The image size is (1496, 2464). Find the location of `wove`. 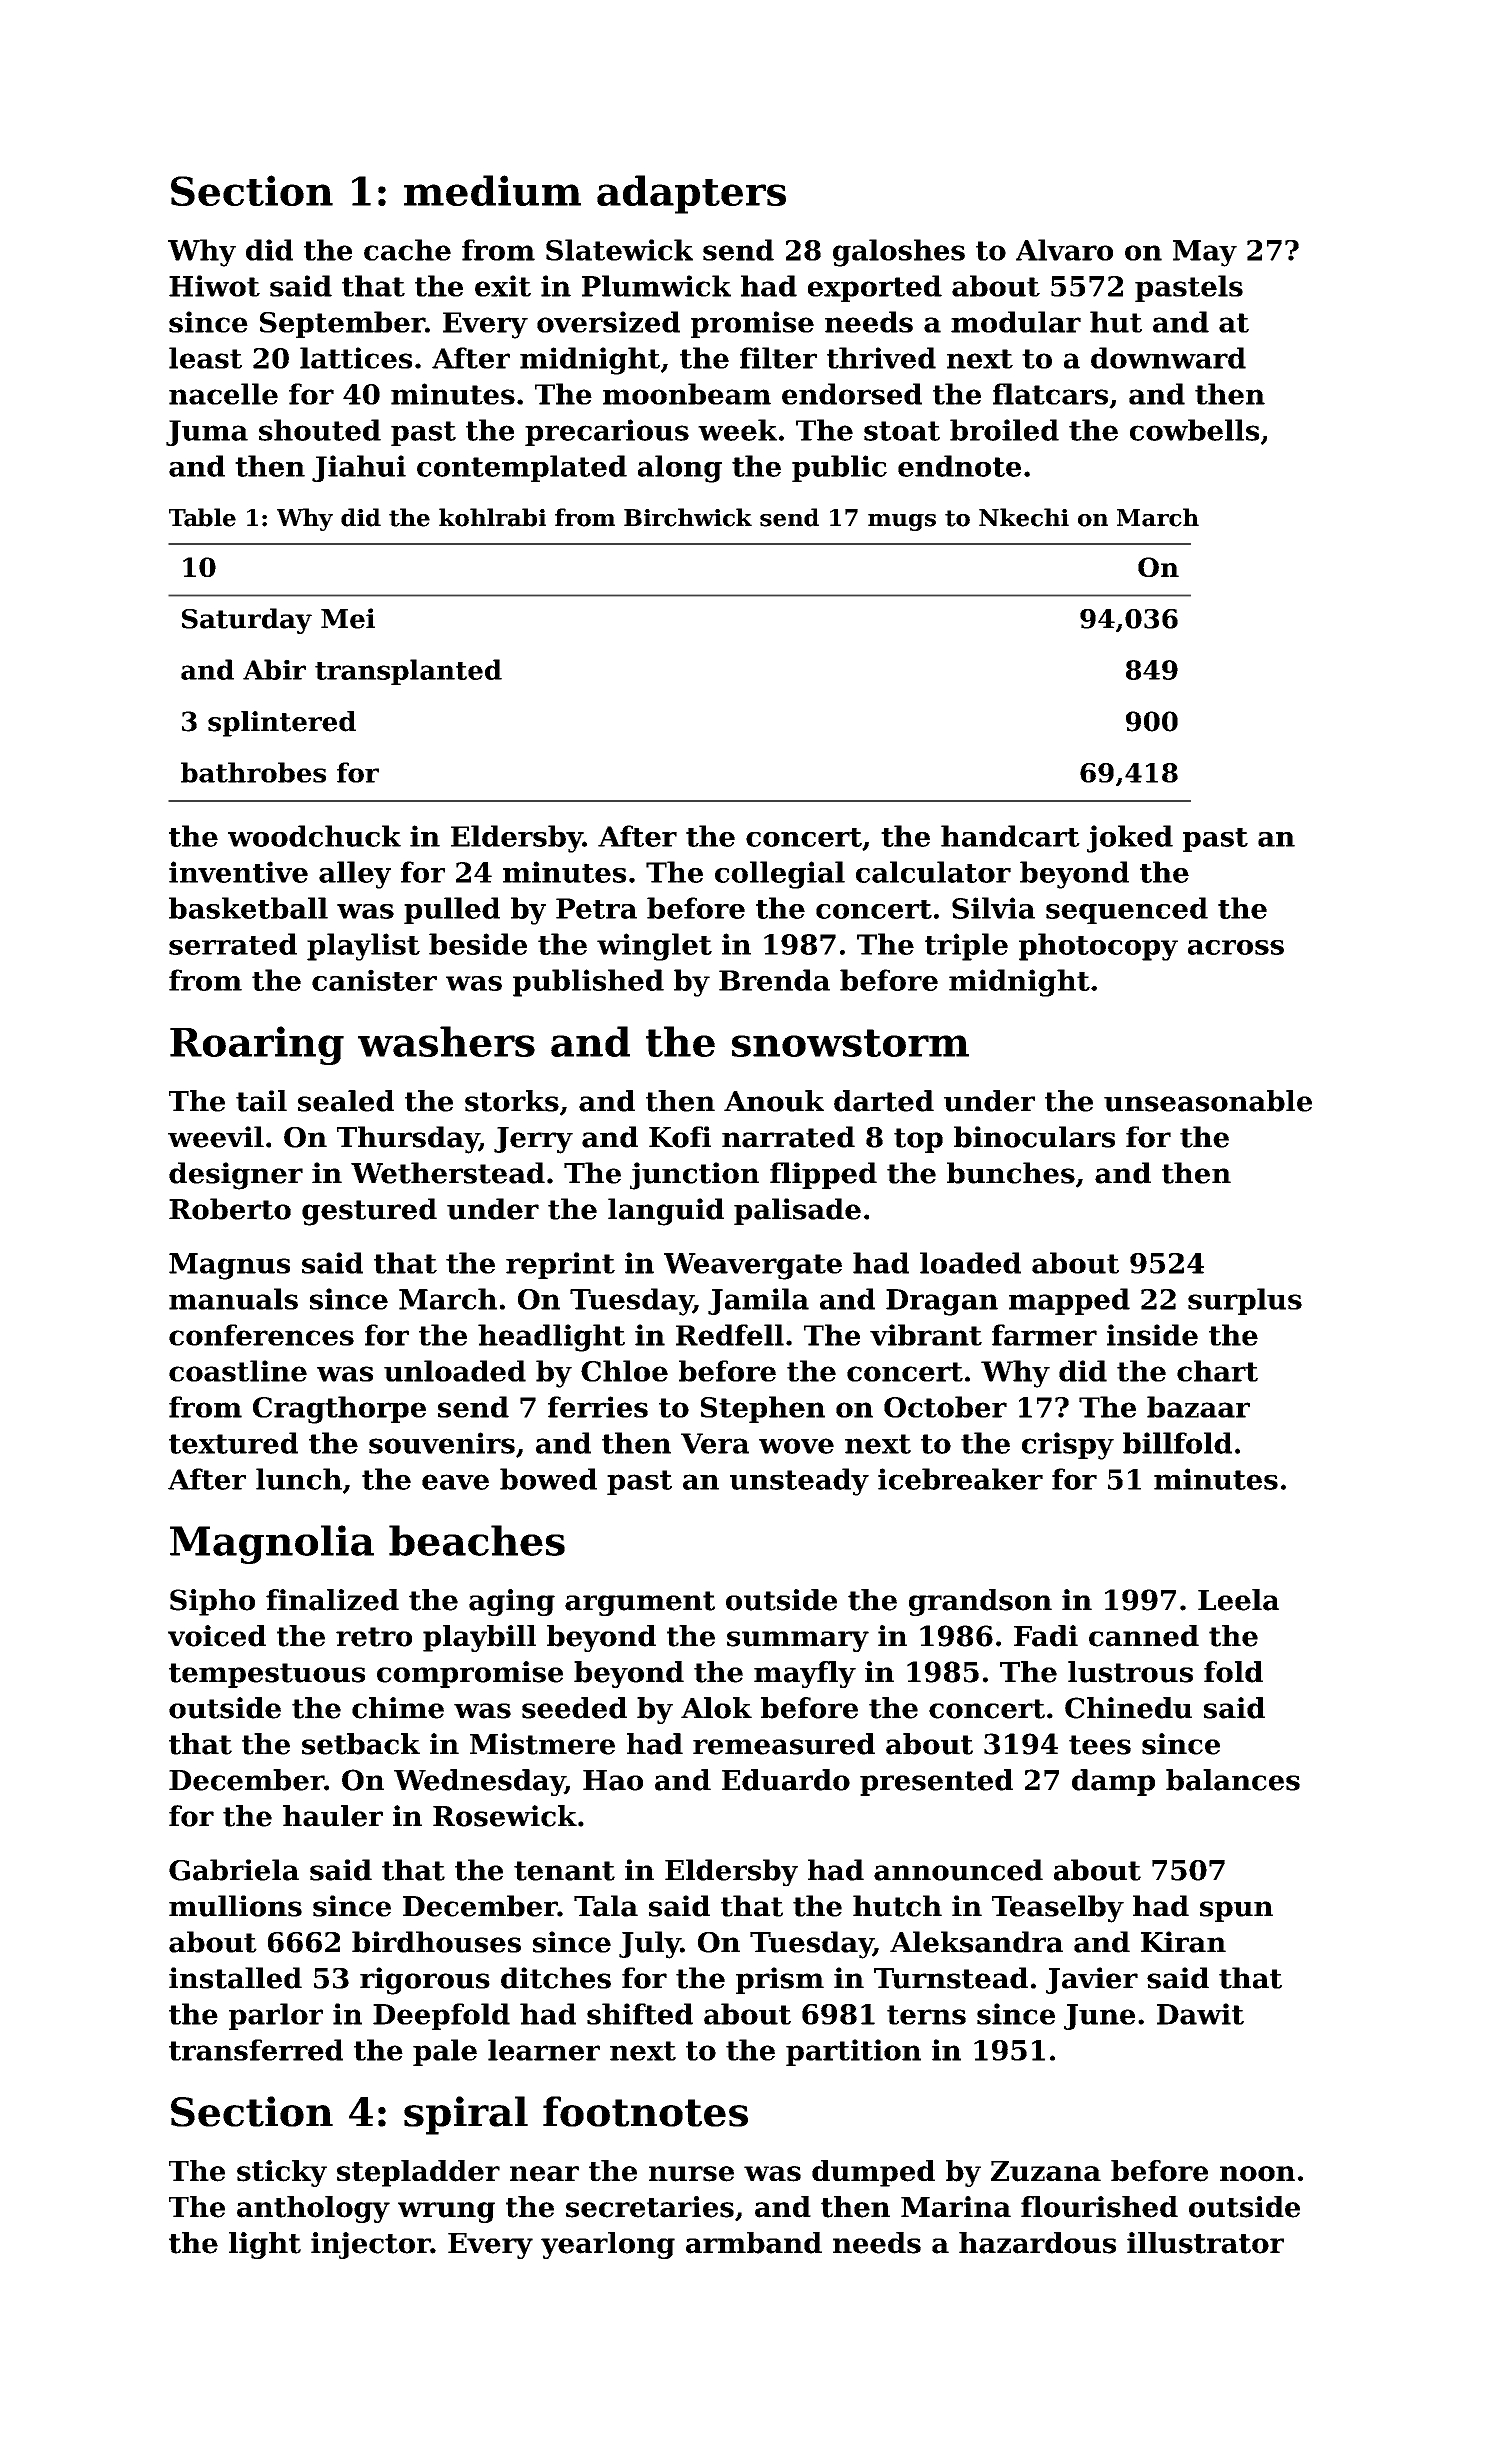

wove is located at coordinates (796, 1446).
